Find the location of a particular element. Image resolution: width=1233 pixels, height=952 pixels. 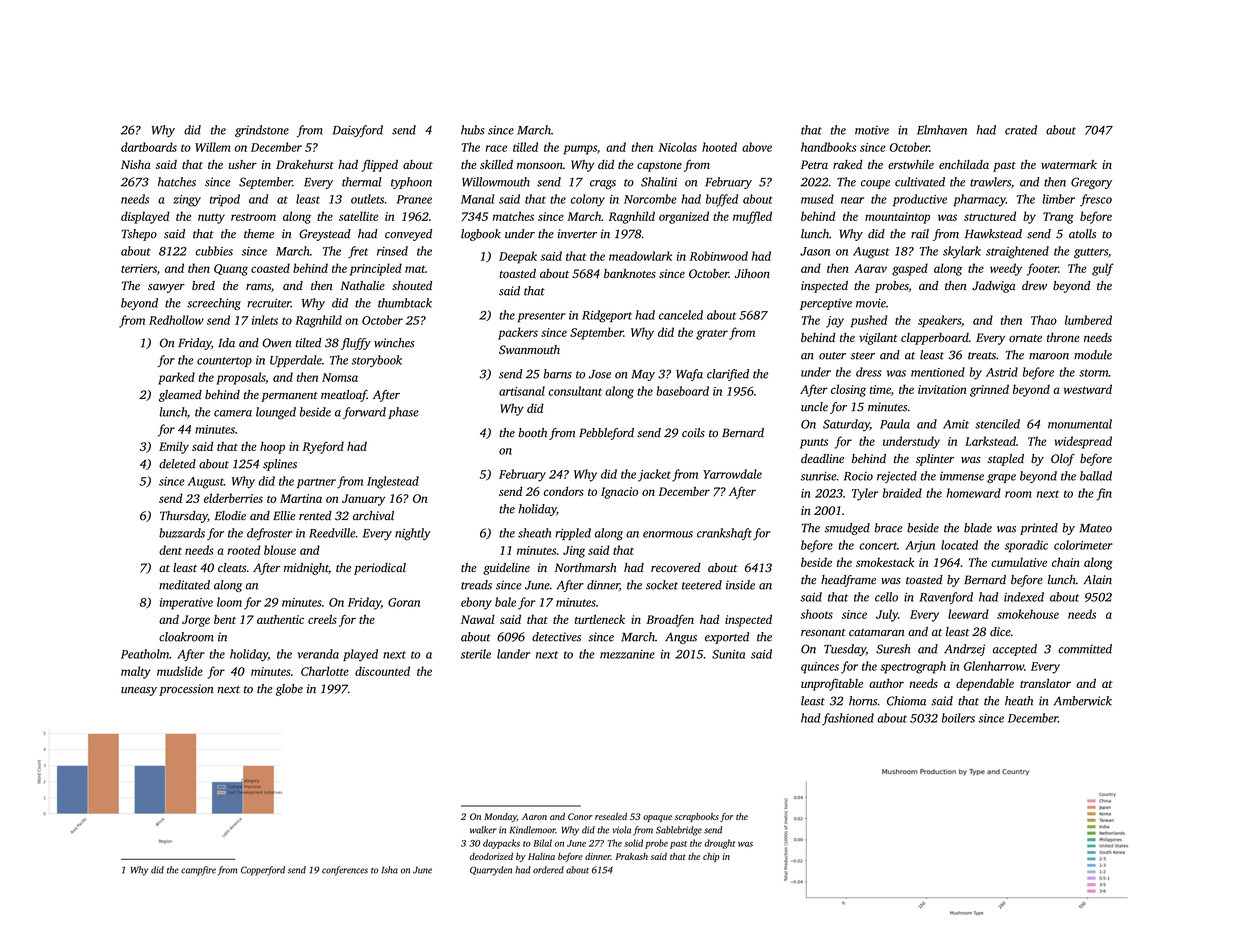

Yarrowdale is located at coordinates (732, 474).
